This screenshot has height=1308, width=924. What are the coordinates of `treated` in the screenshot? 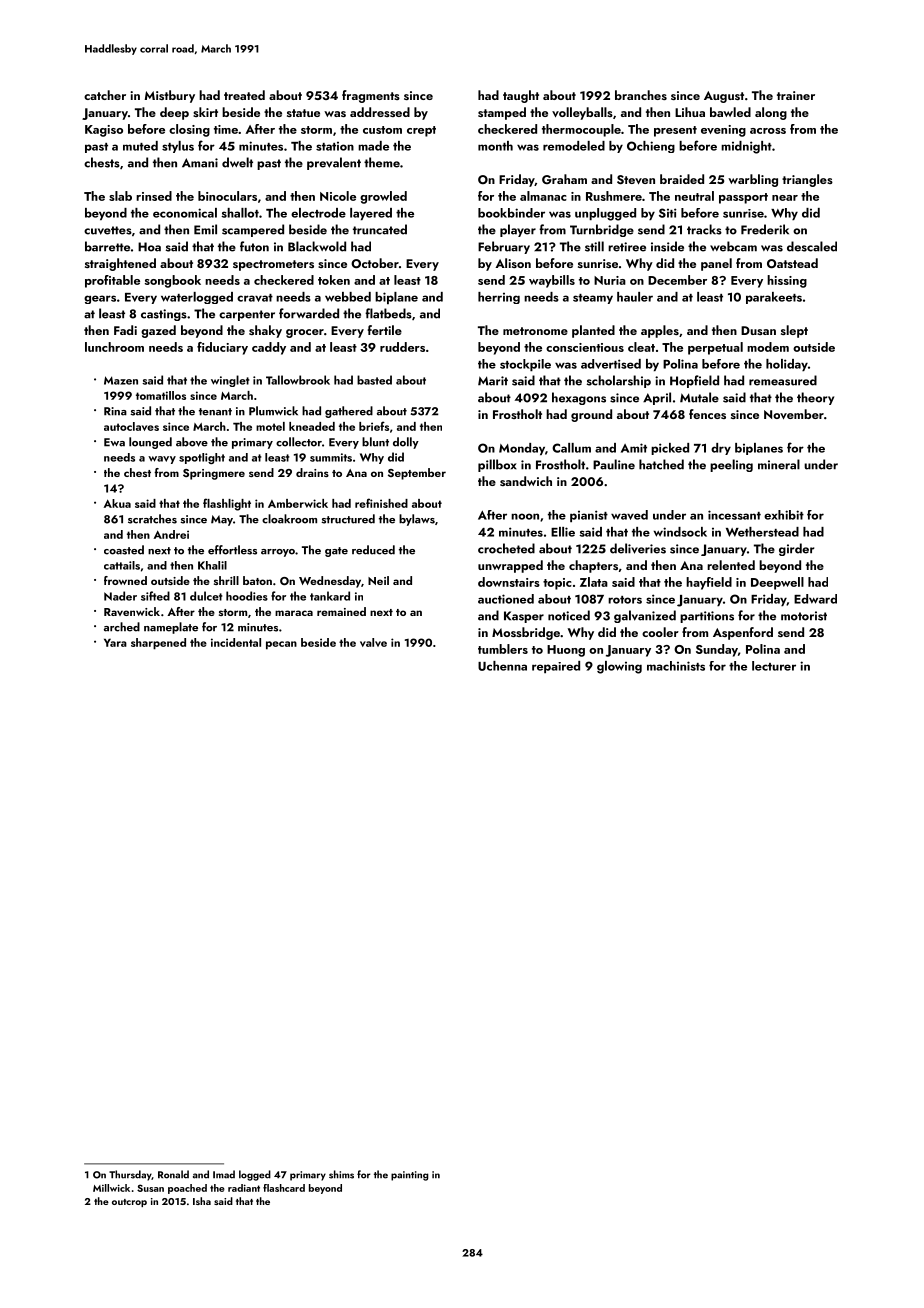 It's located at (244, 95).
